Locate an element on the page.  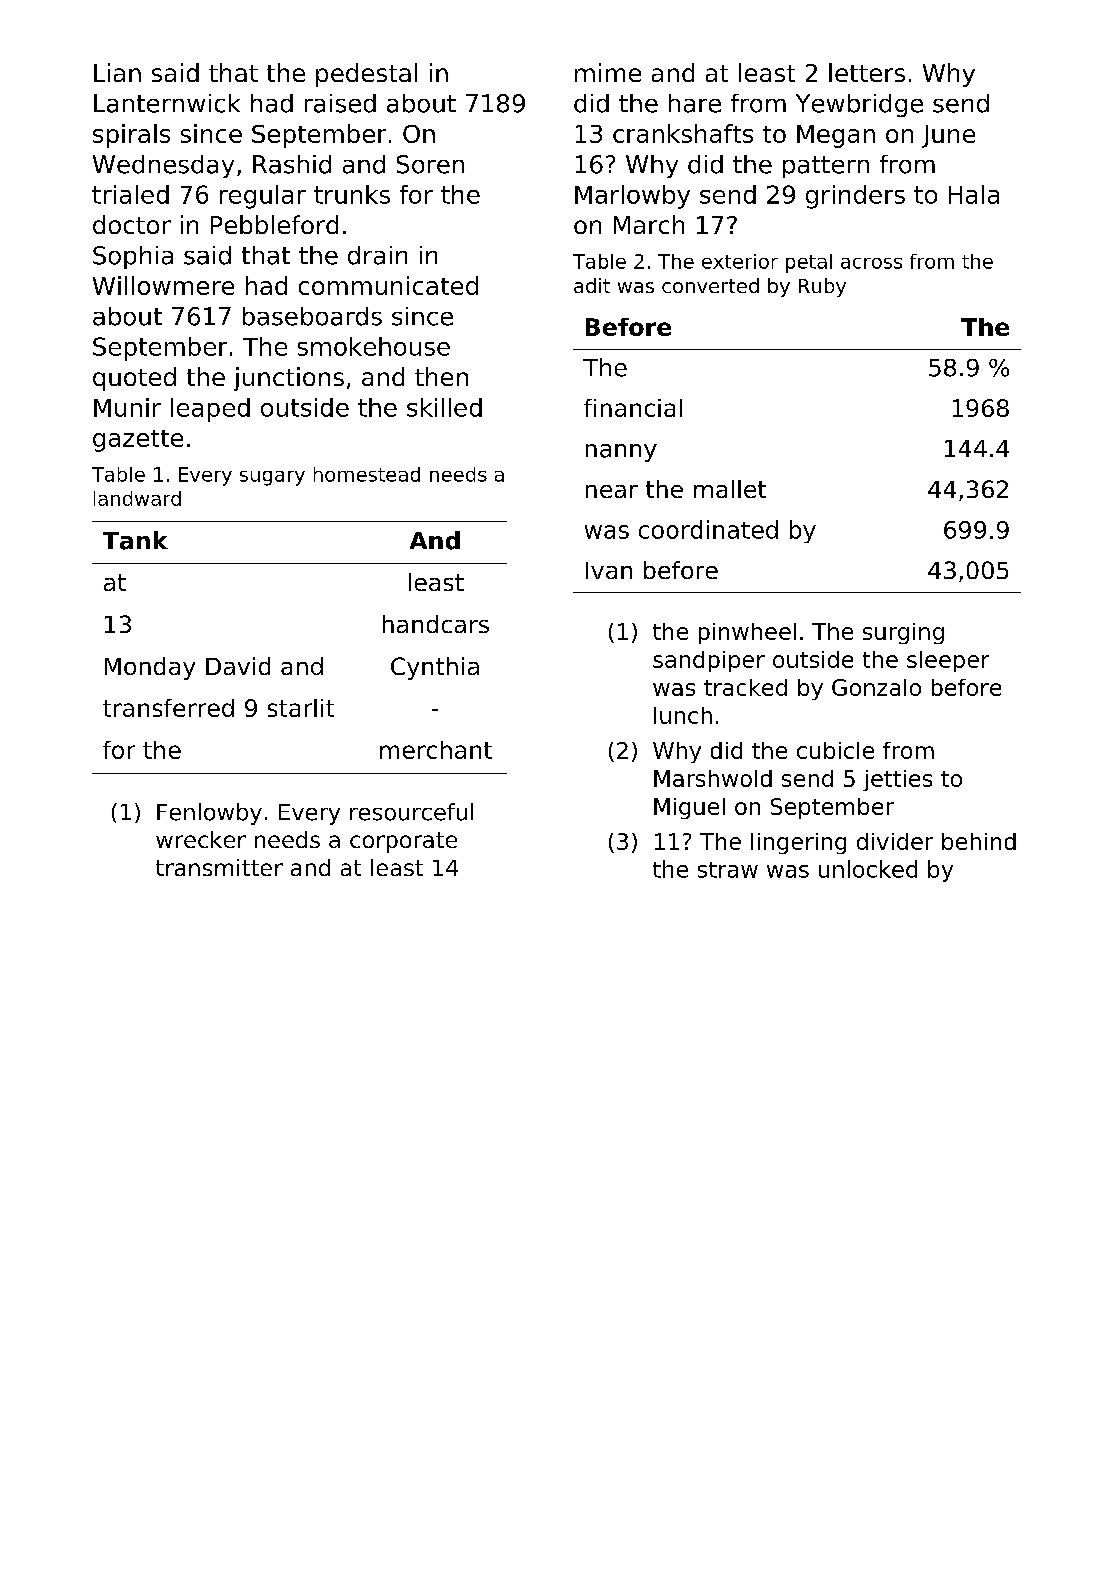
lingering is located at coordinates (798, 843).
